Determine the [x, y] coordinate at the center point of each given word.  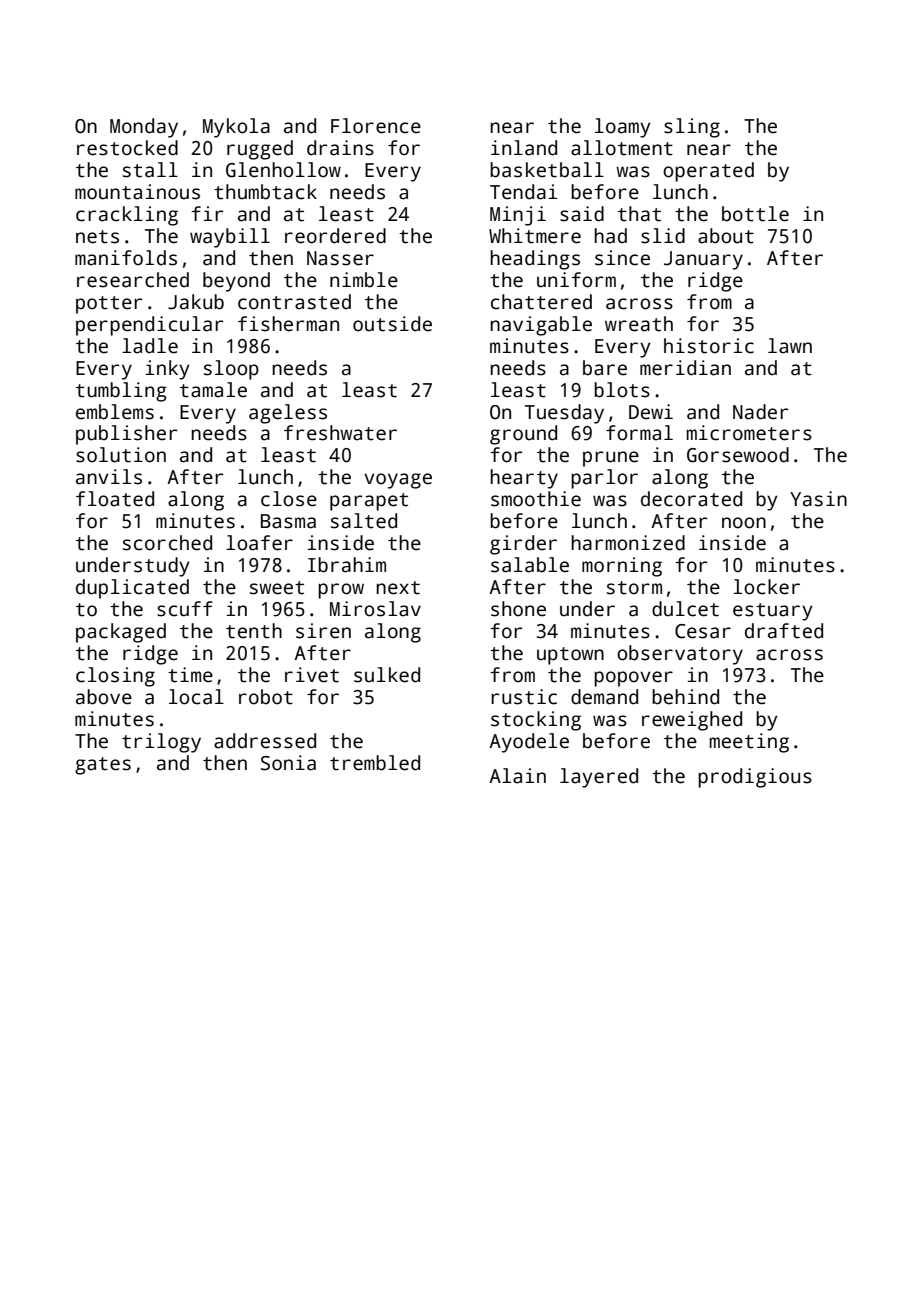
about [726, 236]
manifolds [126, 258]
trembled [375, 763]
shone [518, 609]
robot [266, 697]
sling [692, 128]
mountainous [137, 192]
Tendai [523, 192]
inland [524, 148]
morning [622, 567]
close [289, 499]
